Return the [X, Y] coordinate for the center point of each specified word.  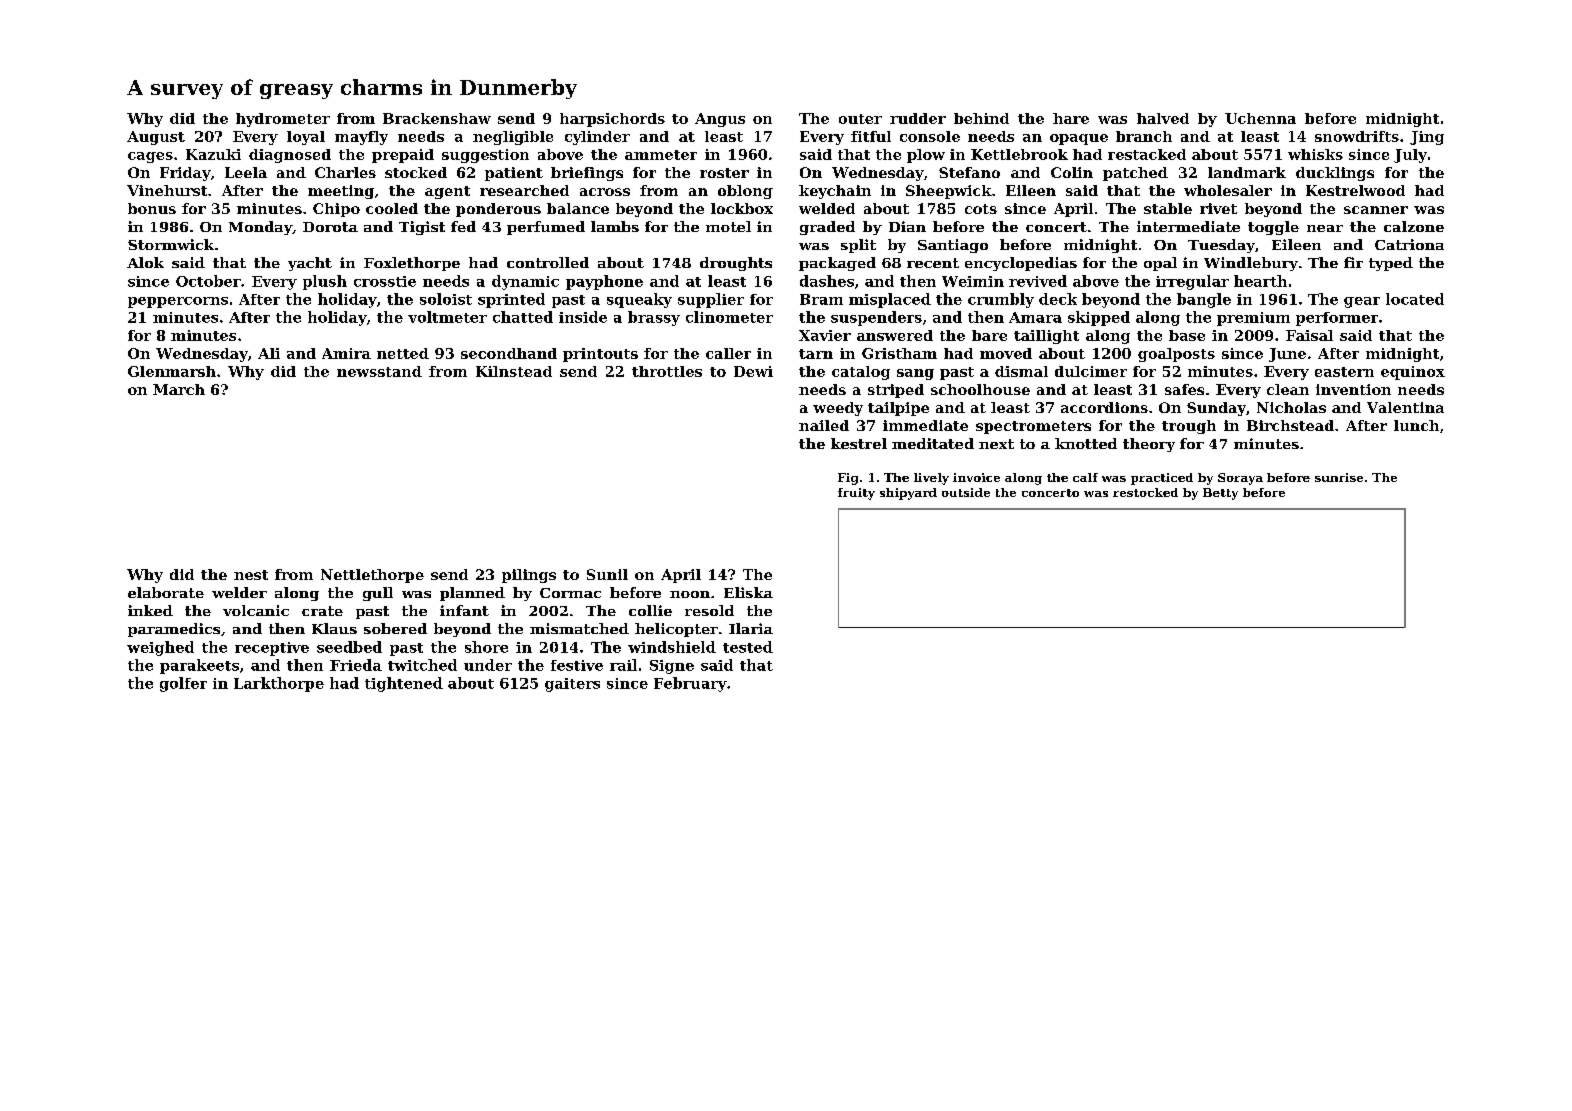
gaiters [572, 685]
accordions [1104, 407]
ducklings [1335, 174]
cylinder [597, 138]
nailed [824, 425]
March [179, 389]
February [690, 684]
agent [447, 192]
